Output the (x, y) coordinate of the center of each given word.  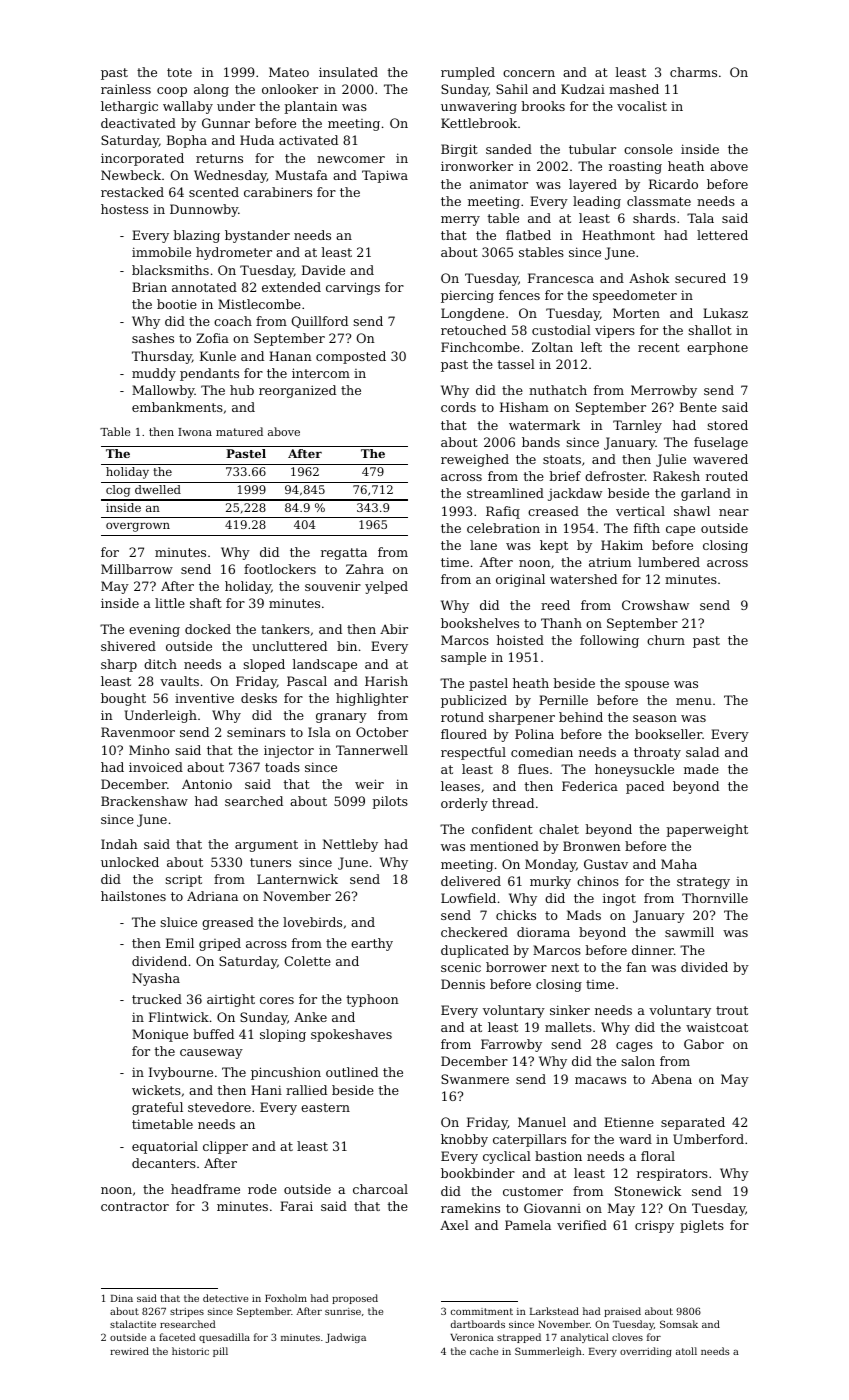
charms (693, 72)
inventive (204, 698)
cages (634, 1047)
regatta (344, 554)
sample (463, 658)
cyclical (507, 1157)
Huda (257, 140)
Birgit (459, 150)
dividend (159, 961)
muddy (154, 374)
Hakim (622, 545)
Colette (307, 961)
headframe (205, 1189)
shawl (692, 511)
